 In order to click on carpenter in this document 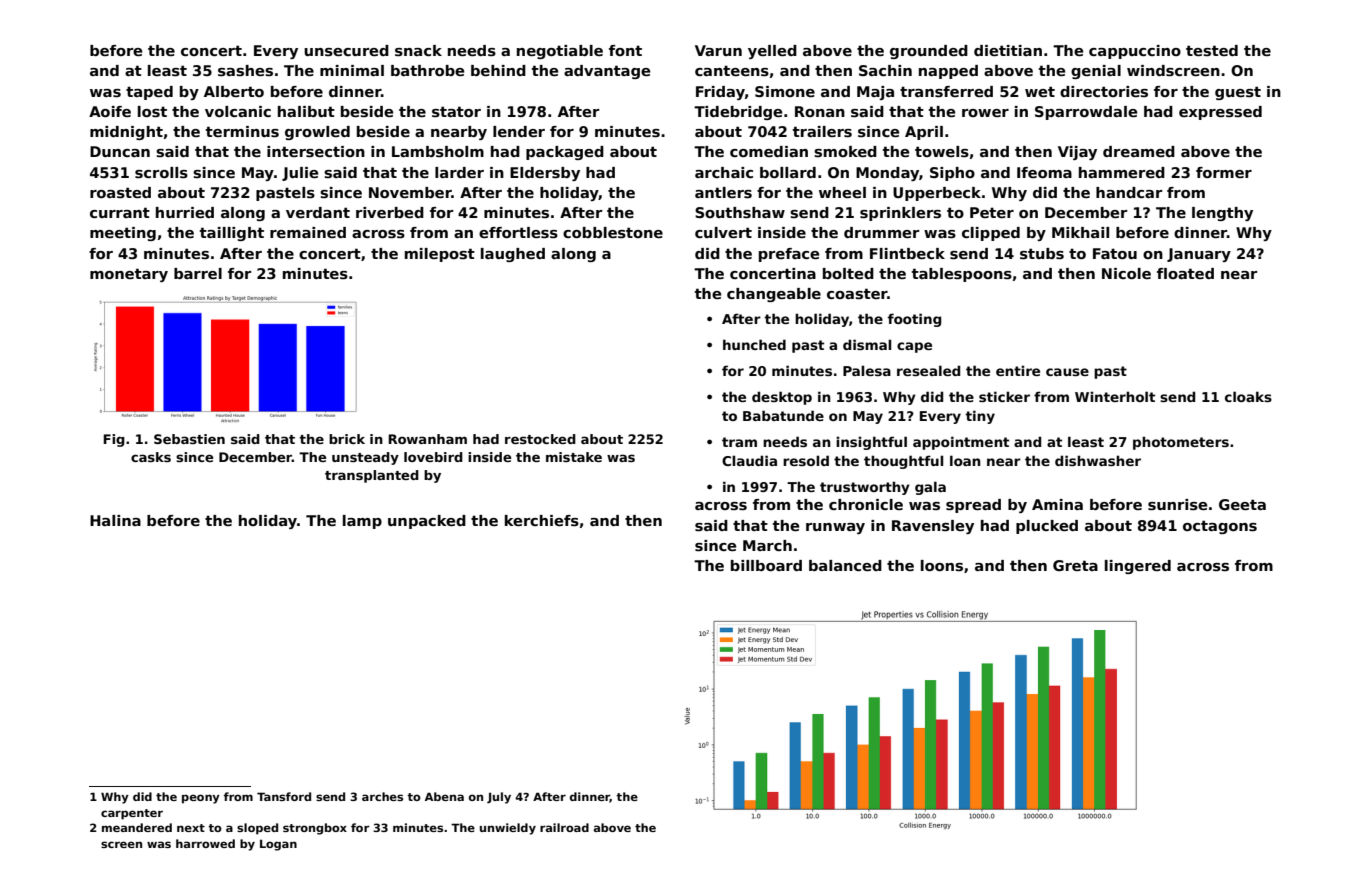, I will do `click(132, 814)`.
